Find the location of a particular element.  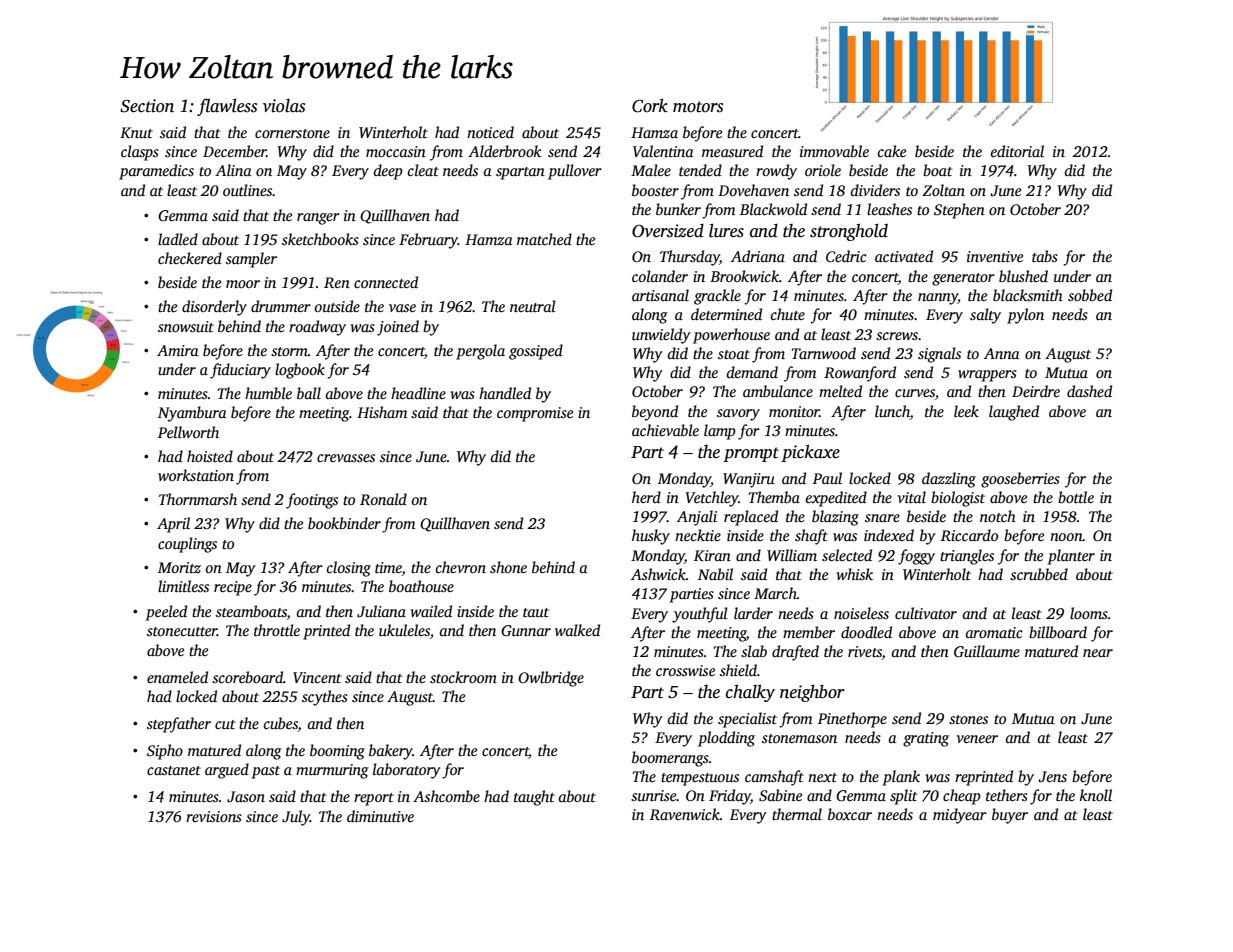

Hisham is located at coordinates (382, 412).
